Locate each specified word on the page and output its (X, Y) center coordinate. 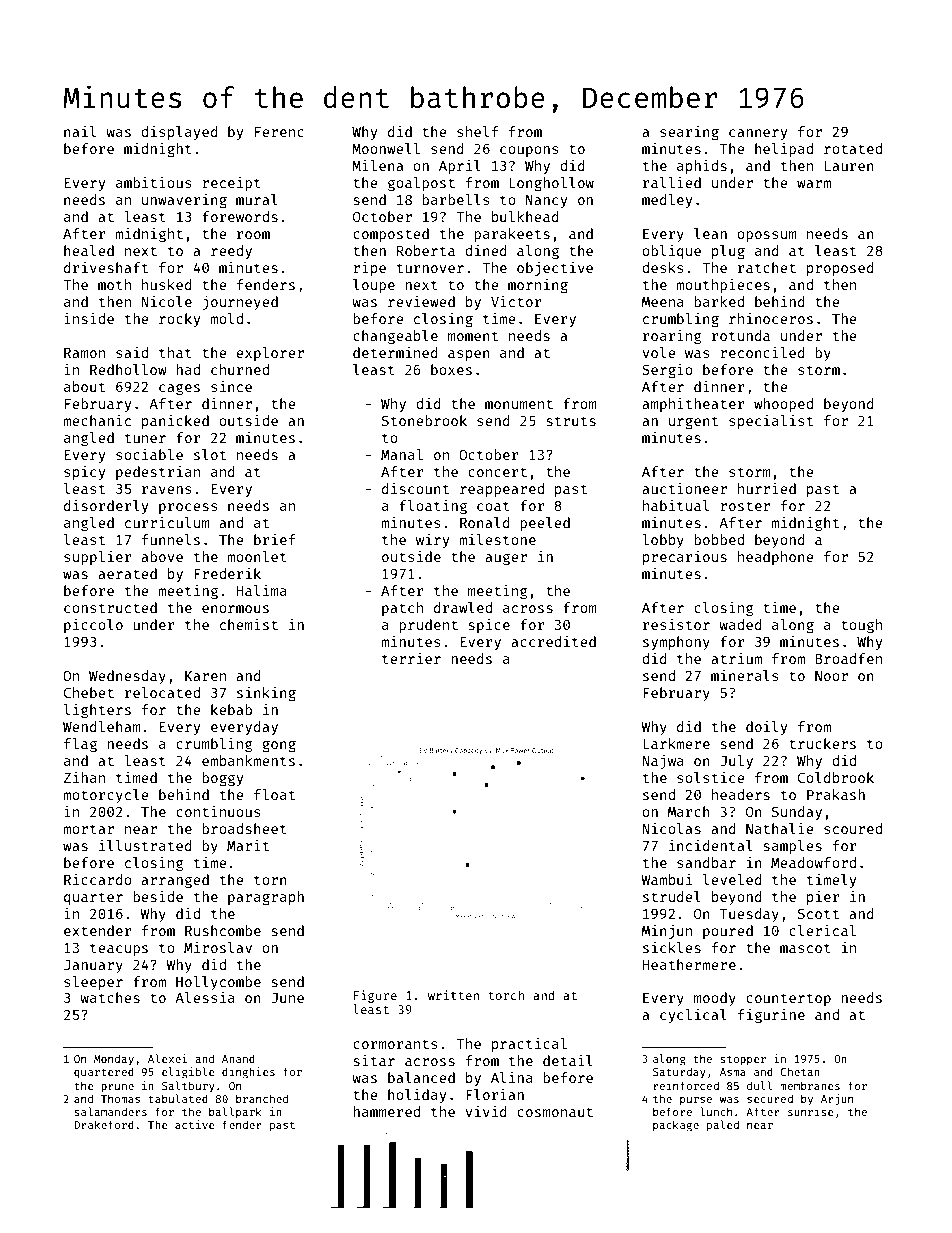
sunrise (811, 1111)
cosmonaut (555, 1112)
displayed (179, 133)
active (195, 1124)
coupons (529, 151)
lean (710, 233)
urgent (693, 422)
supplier (98, 558)
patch (402, 609)
